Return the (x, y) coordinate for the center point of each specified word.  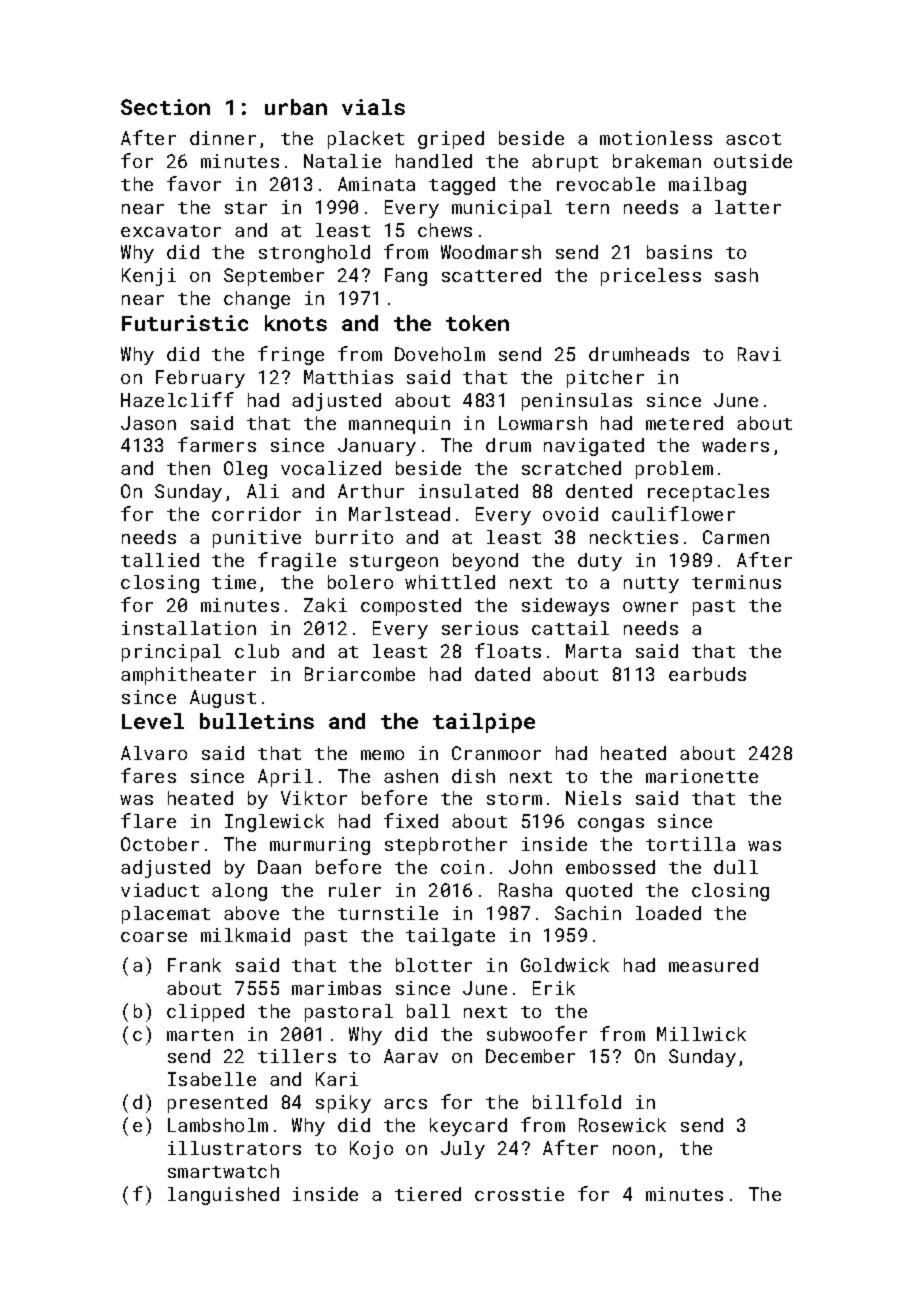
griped (451, 140)
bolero (360, 582)
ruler (355, 890)
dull (736, 867)
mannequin (399, 425)
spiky (343, 1104)
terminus (736, 582)
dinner (223, 138)
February (200, 379)
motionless (656, 138)
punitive (257, 539)
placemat (166, 915)
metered (684, 423)
